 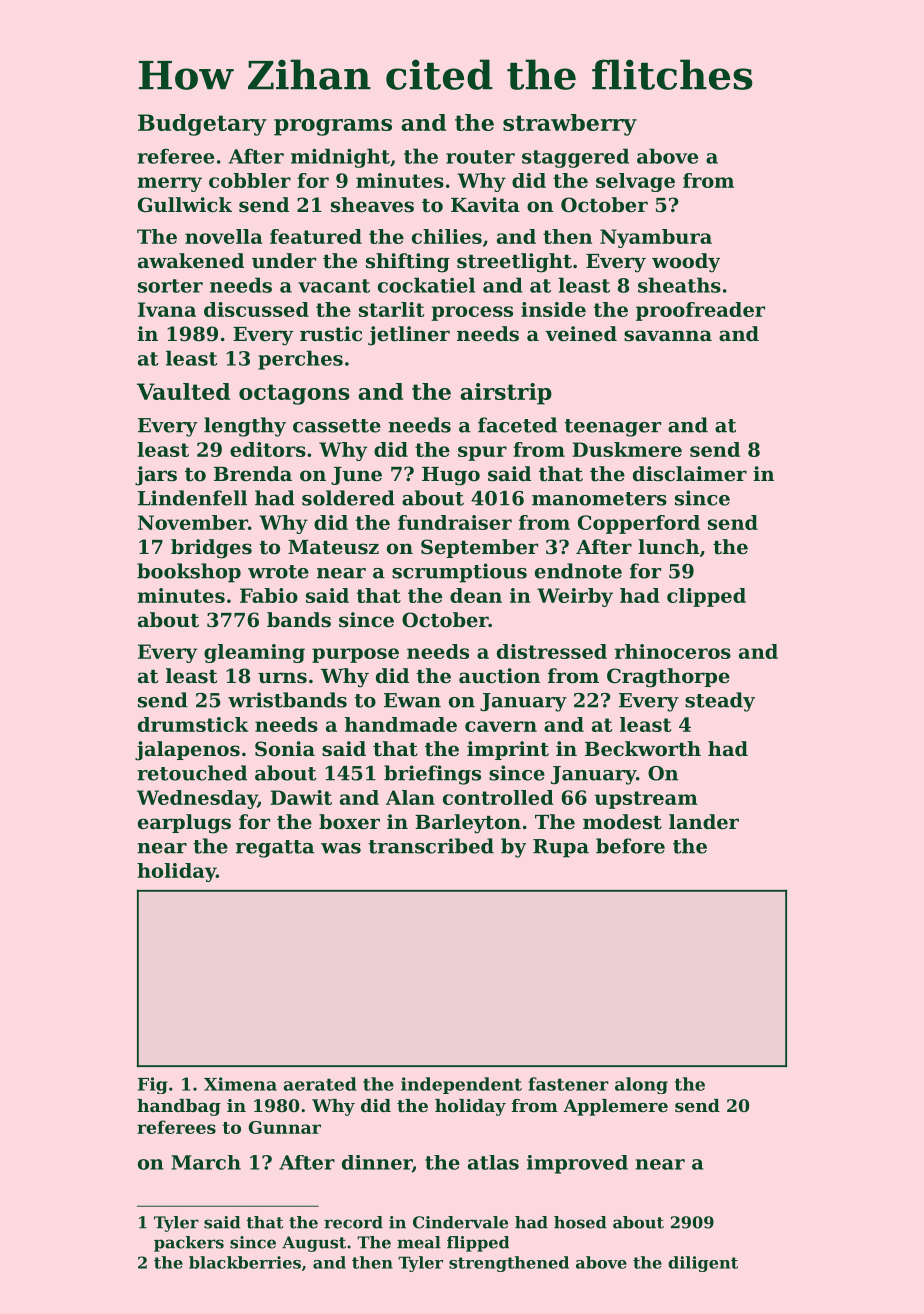 What do you see at coordinates (245, 1262) in the document?
I see `blackberries` at bounding box center [245, 1262].
